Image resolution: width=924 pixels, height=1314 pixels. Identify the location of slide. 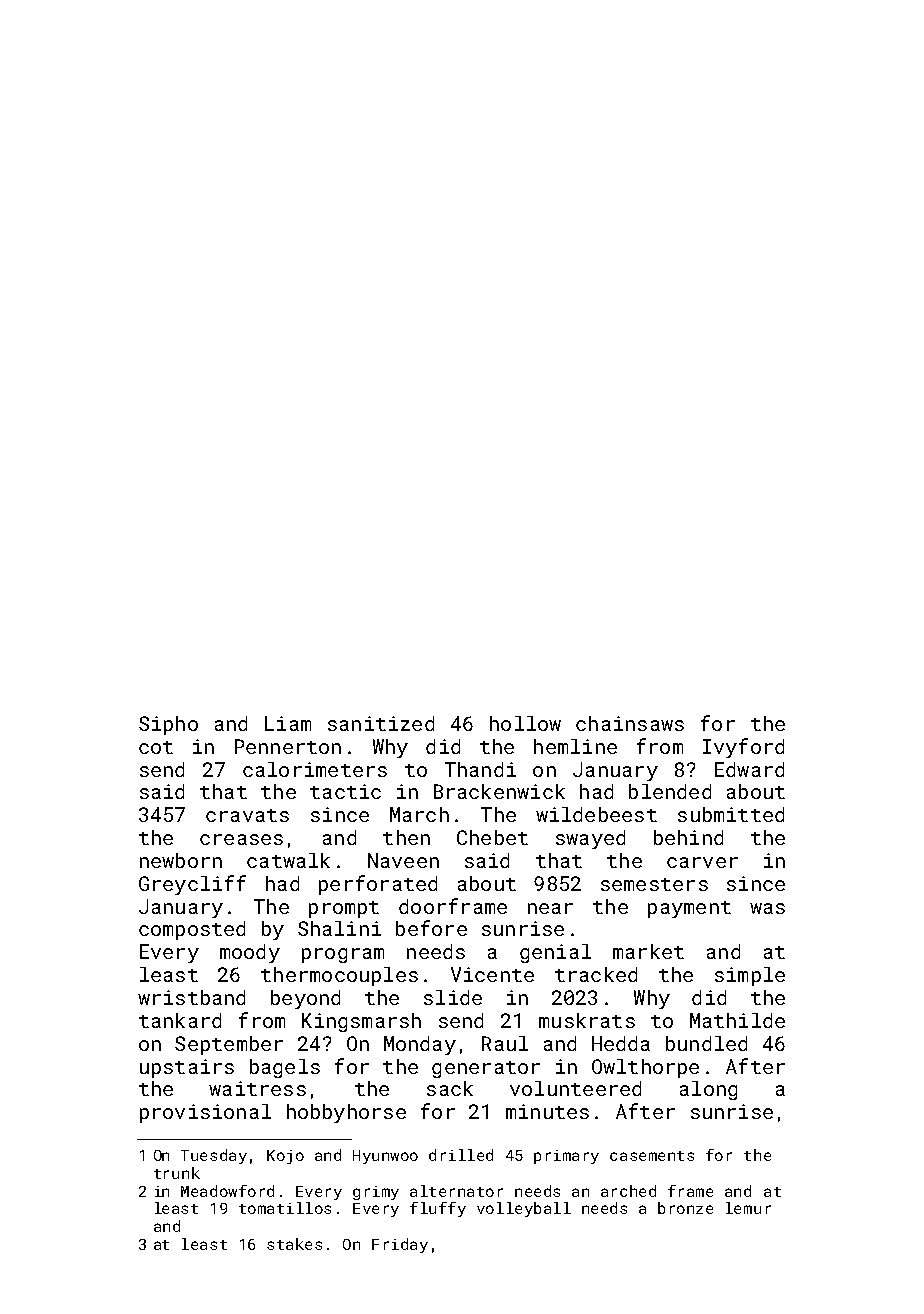
(453, 997).
